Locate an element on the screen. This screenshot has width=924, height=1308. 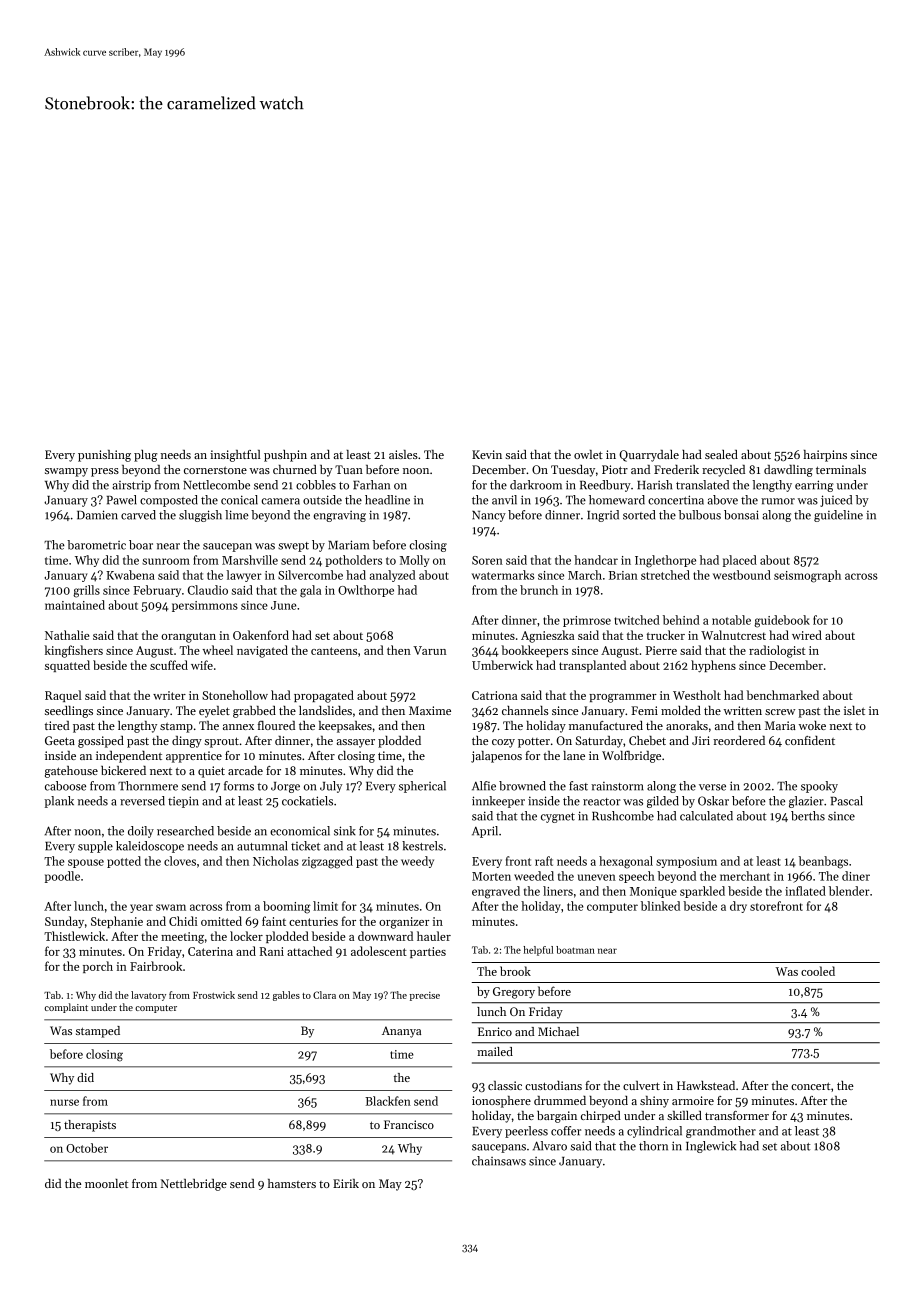
notable is located at coordinates (731, 620).
